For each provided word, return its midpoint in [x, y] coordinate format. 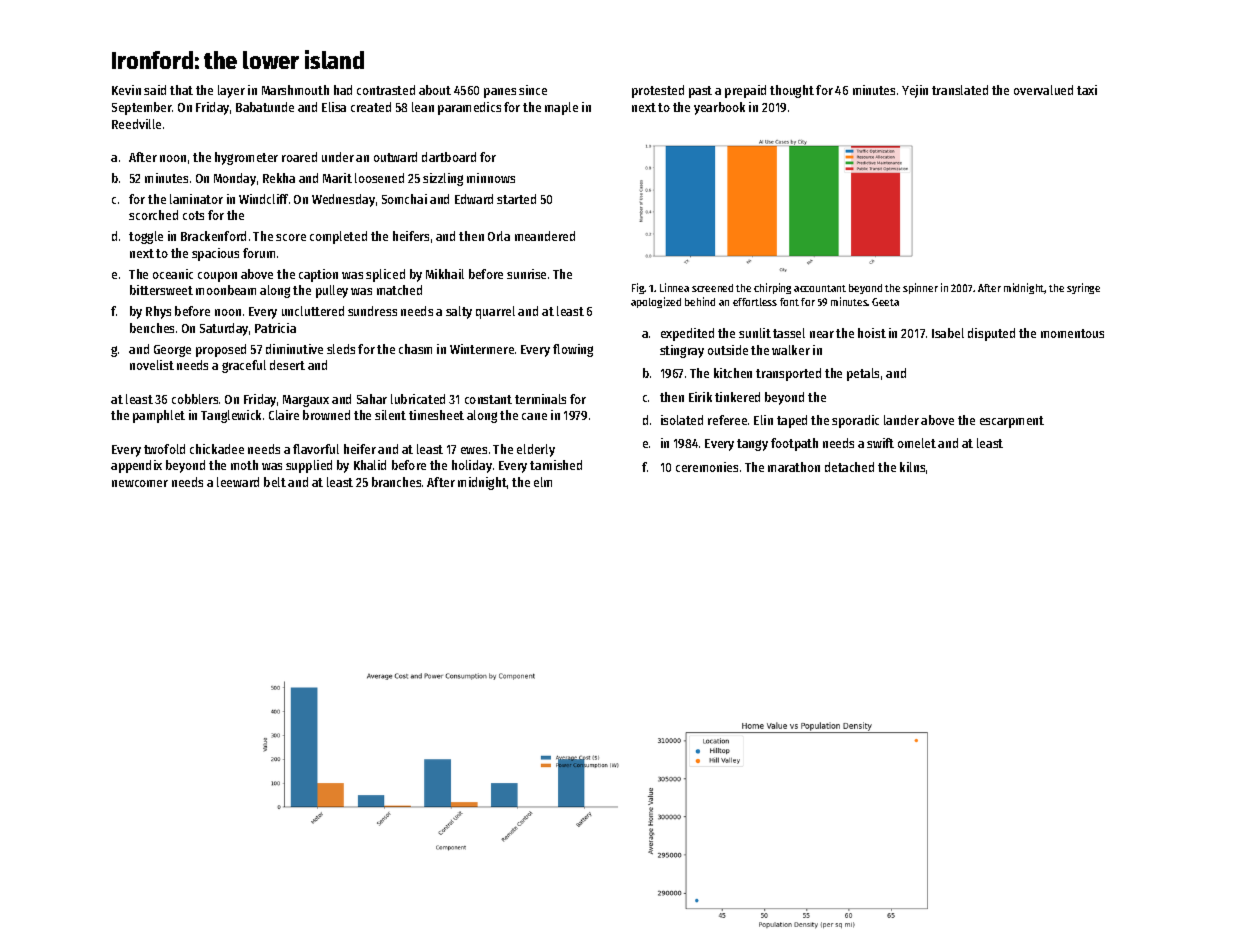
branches [396, 482]
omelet [917, 443]
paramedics [469, 108]
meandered [545, 236]
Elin [763, 420]
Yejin [915, 91]
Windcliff [263, 199]
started [516, 199]
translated [960, 90]
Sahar [372, 399]
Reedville [136, 124]
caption [318, 275]
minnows [491, 178]
